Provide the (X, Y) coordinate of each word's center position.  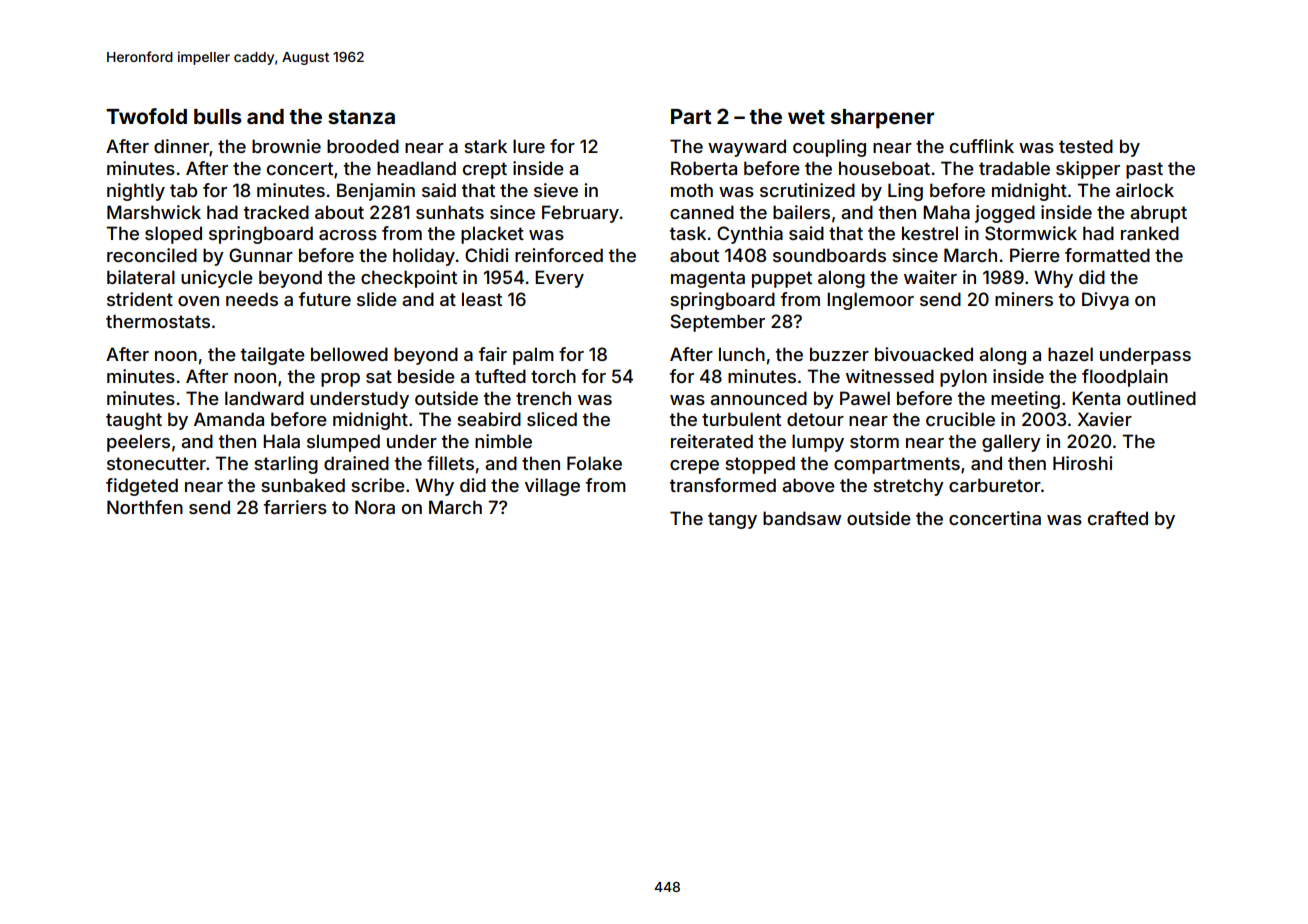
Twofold (146, 116)
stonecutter (156, 463)
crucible (960, 419)
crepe (694, 467)
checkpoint (409, 279)
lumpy (818, 443)
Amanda (229, 419)
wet (806, 117)
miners (1024, 299)
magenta (708, 279)
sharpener (882, 119)
